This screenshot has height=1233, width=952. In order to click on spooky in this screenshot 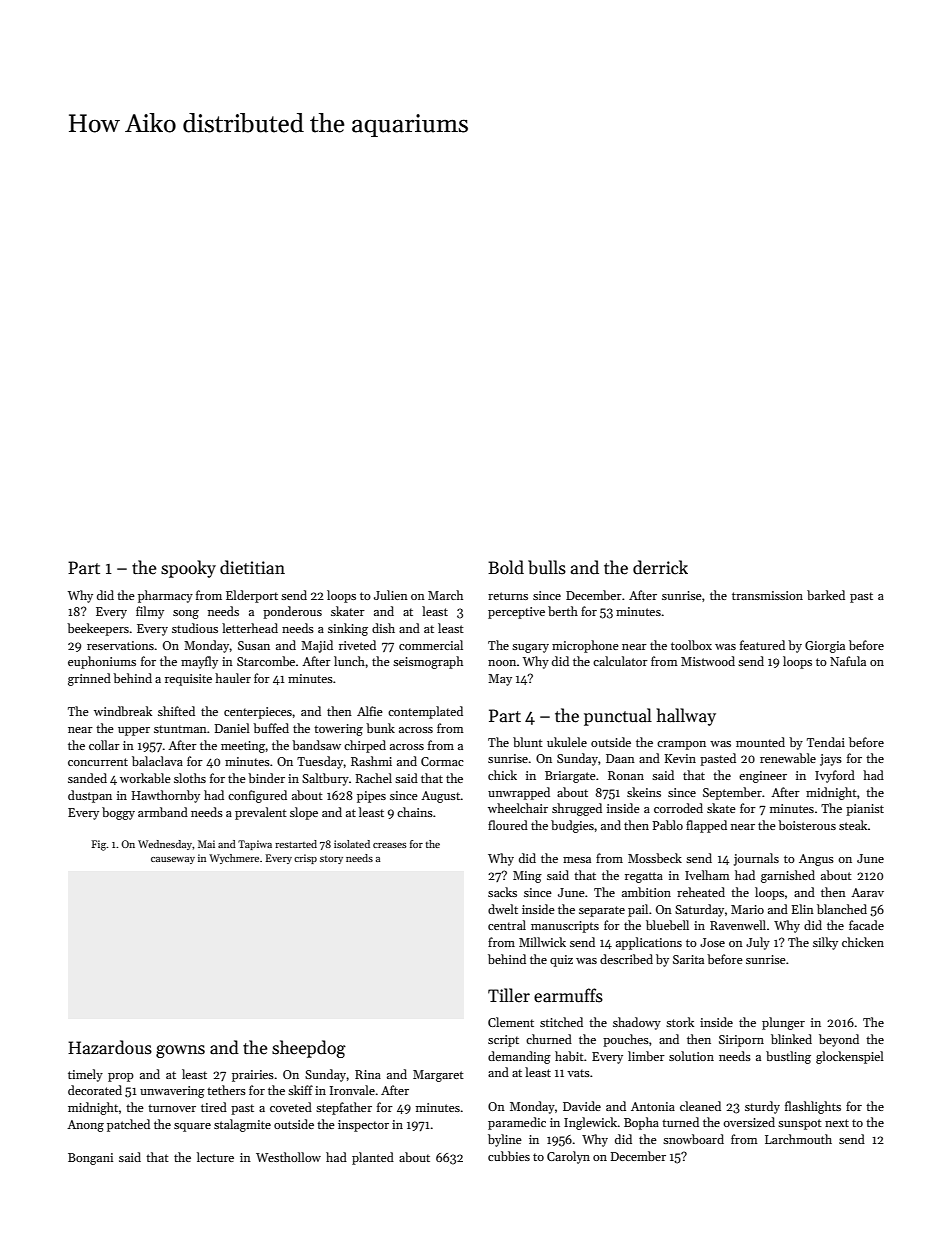, I will do `click(188, 569)`.
